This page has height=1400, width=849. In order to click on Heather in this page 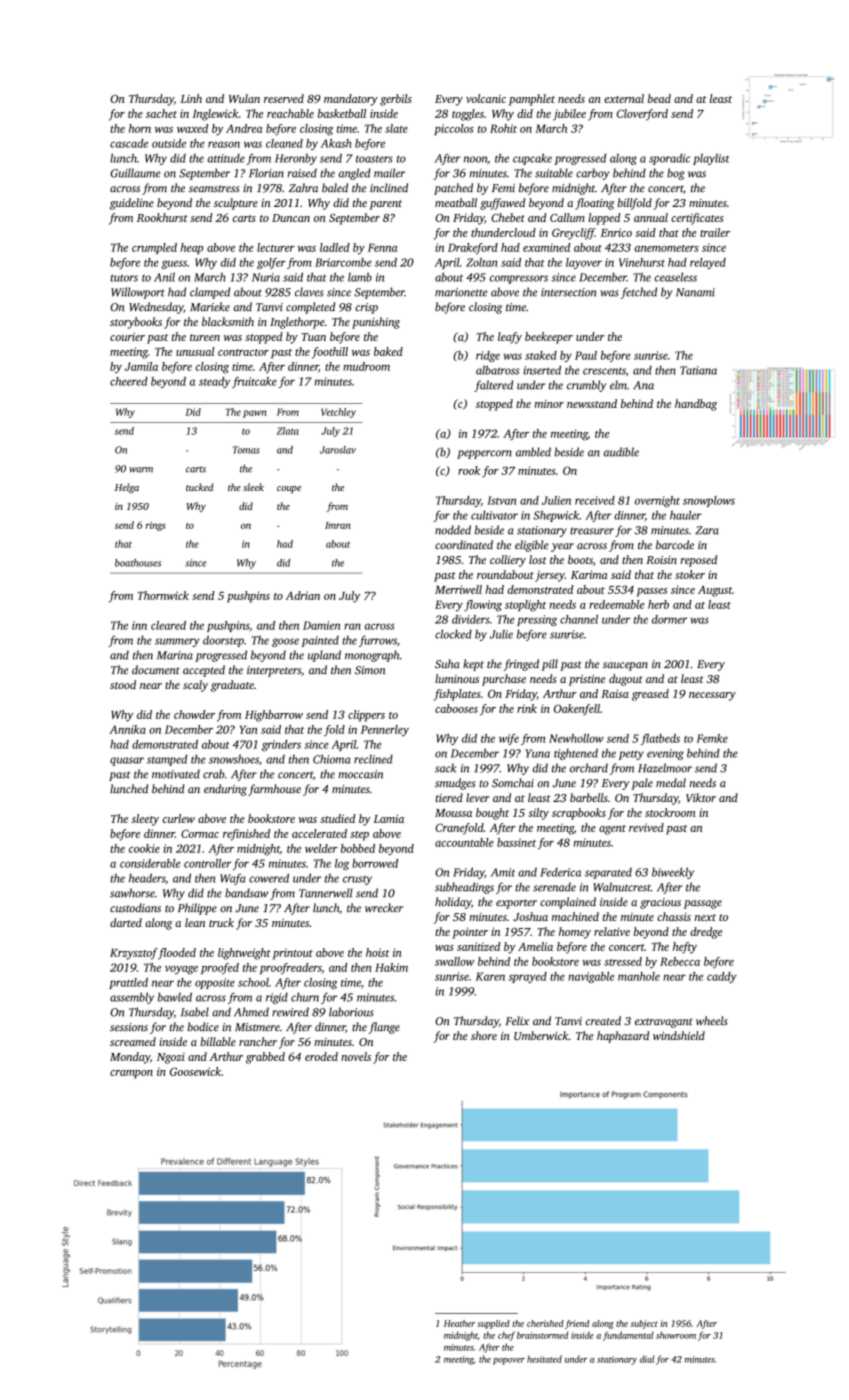, I will do `click(459, 1323)`.
